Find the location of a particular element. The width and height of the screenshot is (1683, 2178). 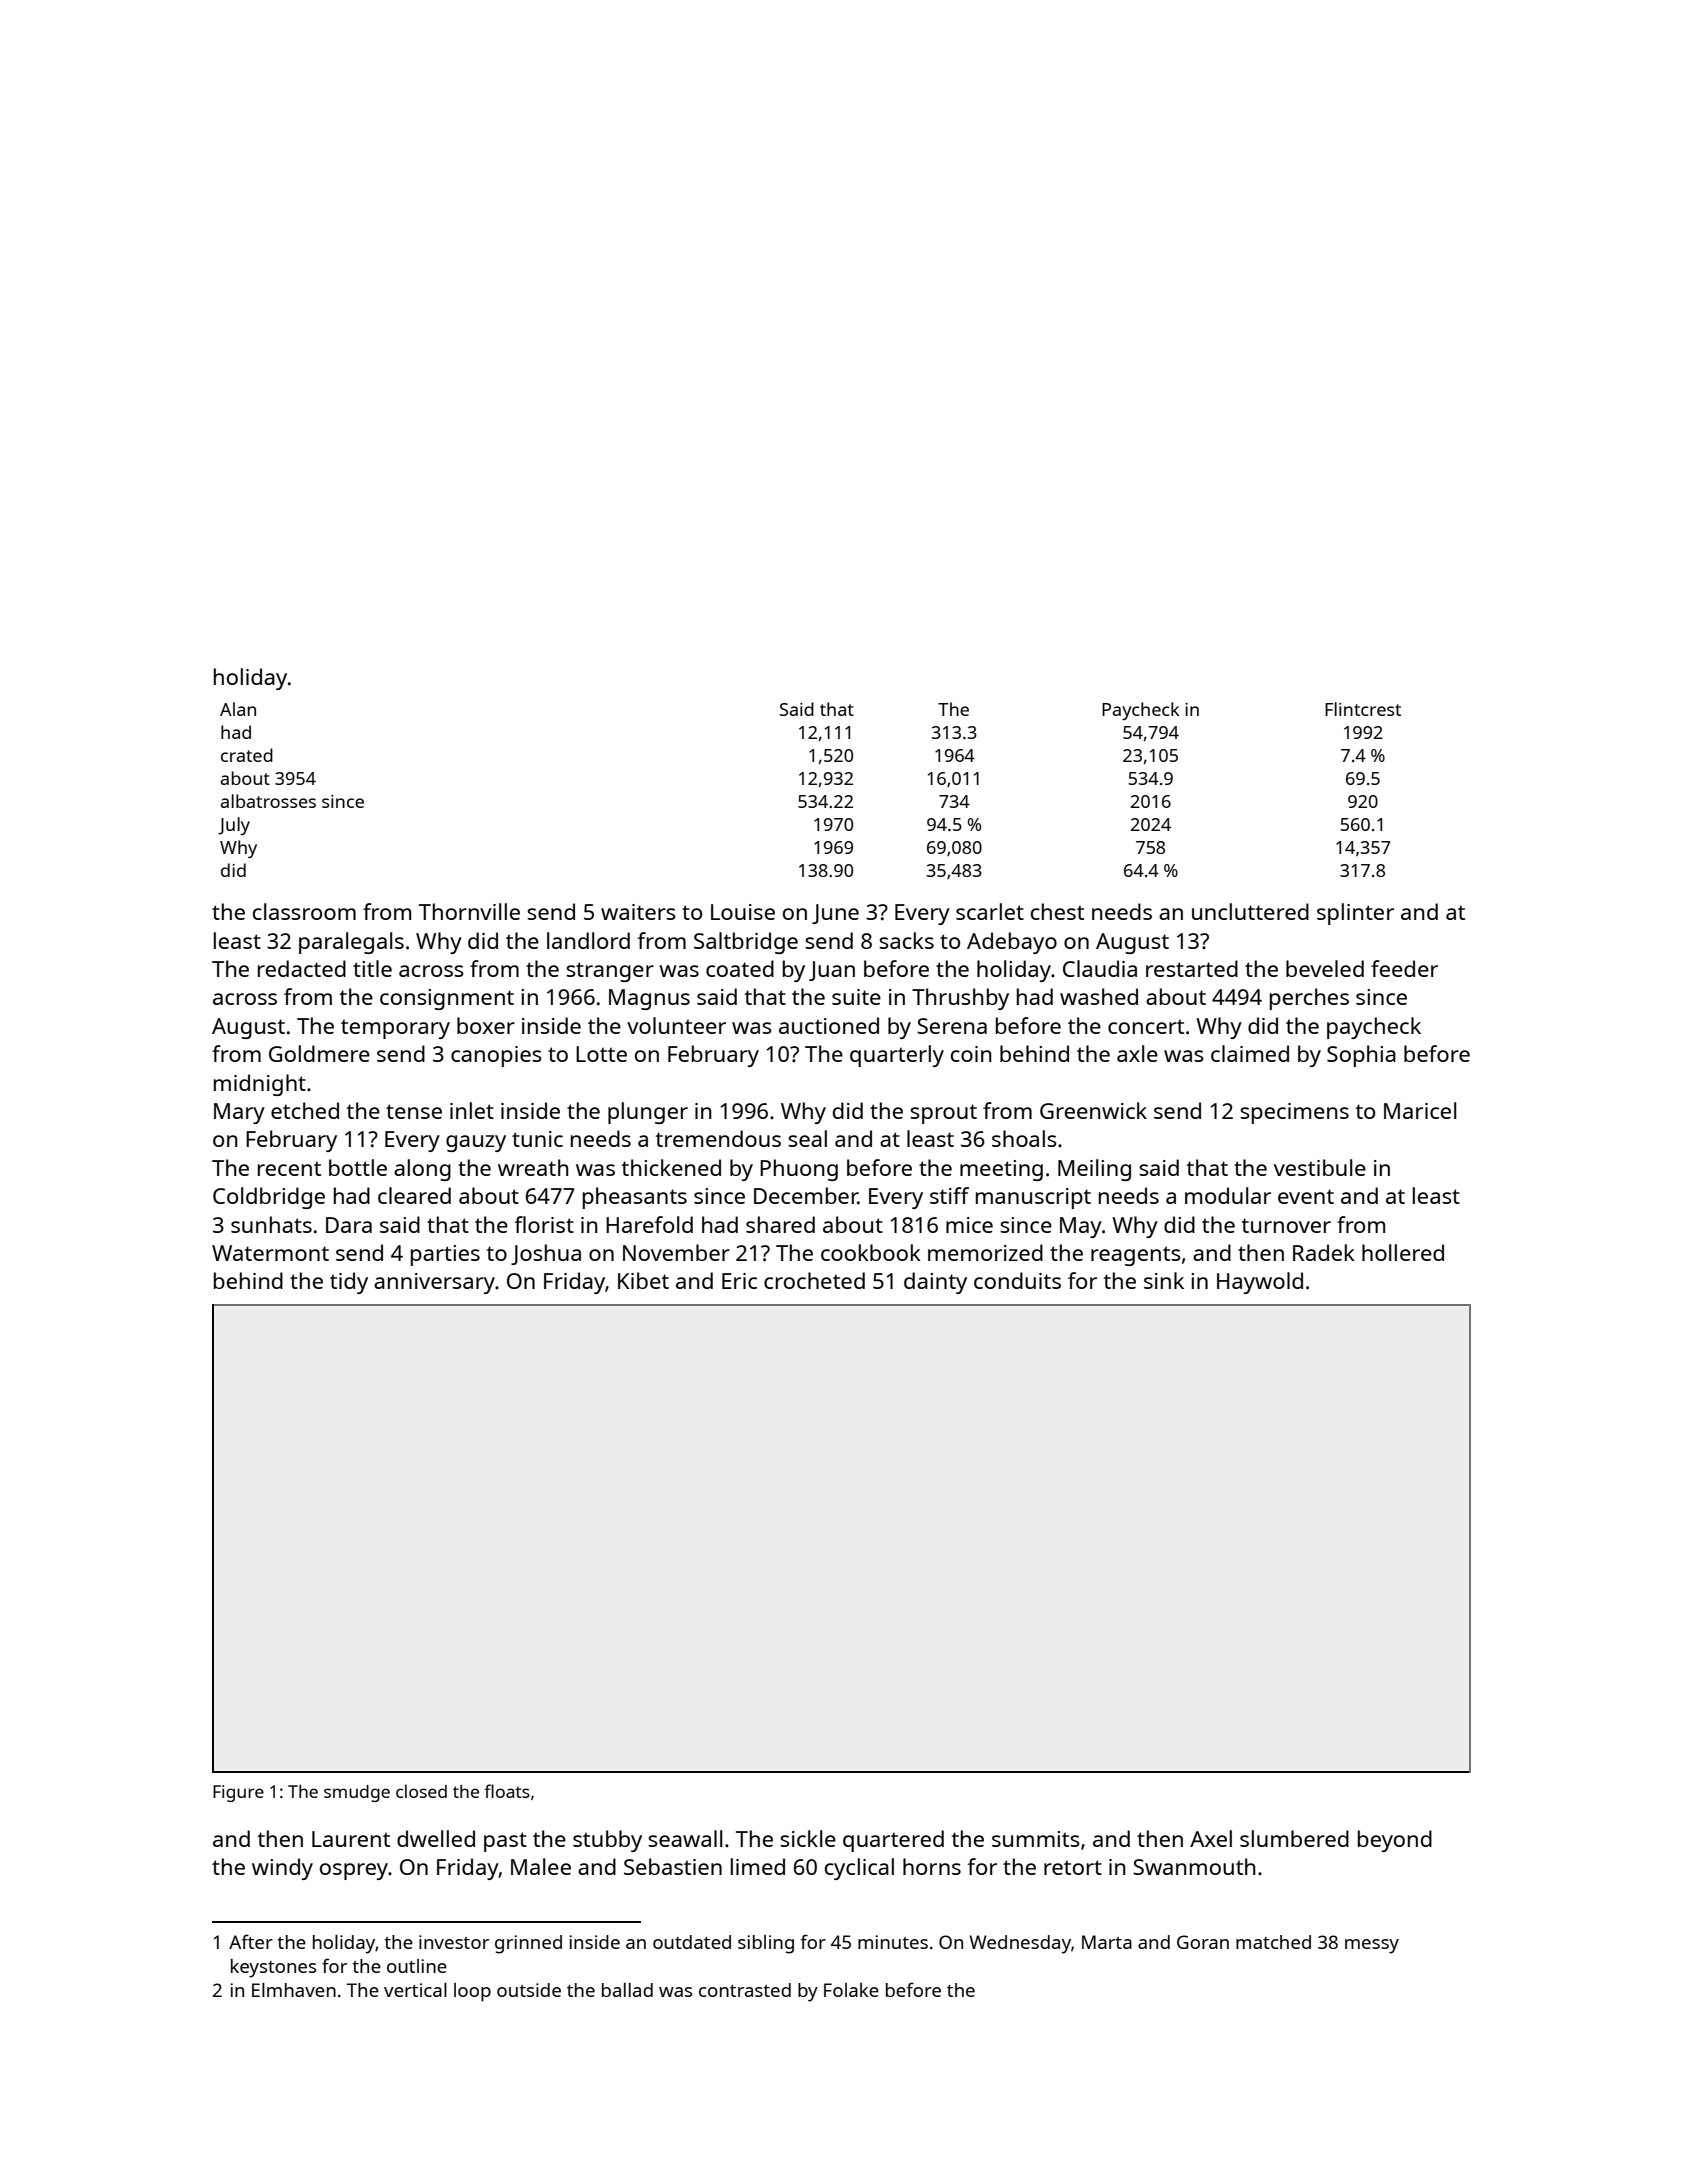

smudge is located at coordinates (357, 1793).
